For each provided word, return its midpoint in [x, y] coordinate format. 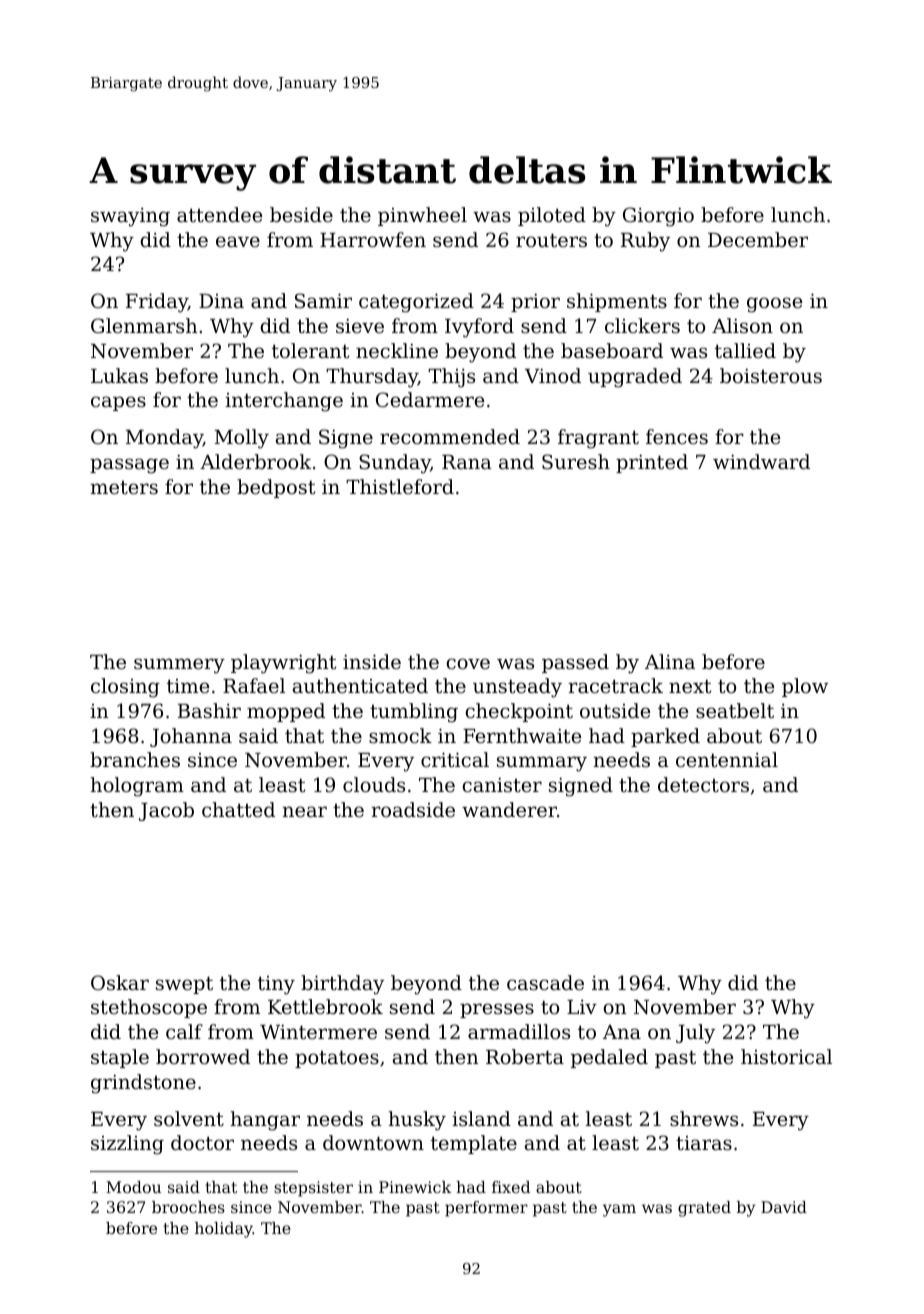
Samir [323, 300]
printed [652, 463]
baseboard [612, 350]
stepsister [313, 1189]
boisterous [771, 375]
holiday [224, 1230]
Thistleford [400, 486]
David [784, 1207]
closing [125, 688]
